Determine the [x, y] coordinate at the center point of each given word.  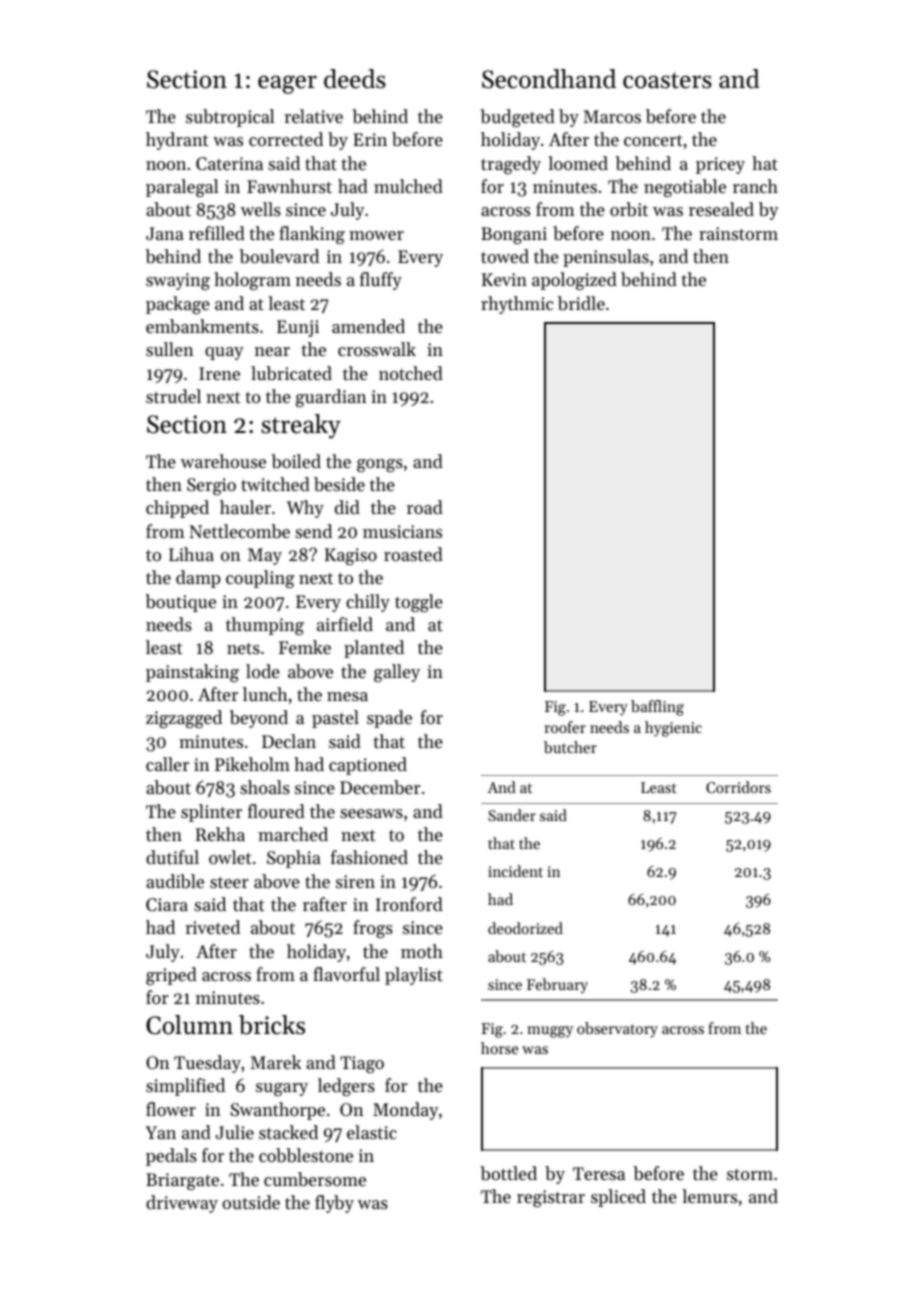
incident [515, 871]
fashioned [369, 857]
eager [287, 84]
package [178, 305]
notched [411, 373]
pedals [171, 1157]
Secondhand [549, 79]
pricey [720, 165]
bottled [508, 1173]
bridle [581, 303]
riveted [212, 927]
